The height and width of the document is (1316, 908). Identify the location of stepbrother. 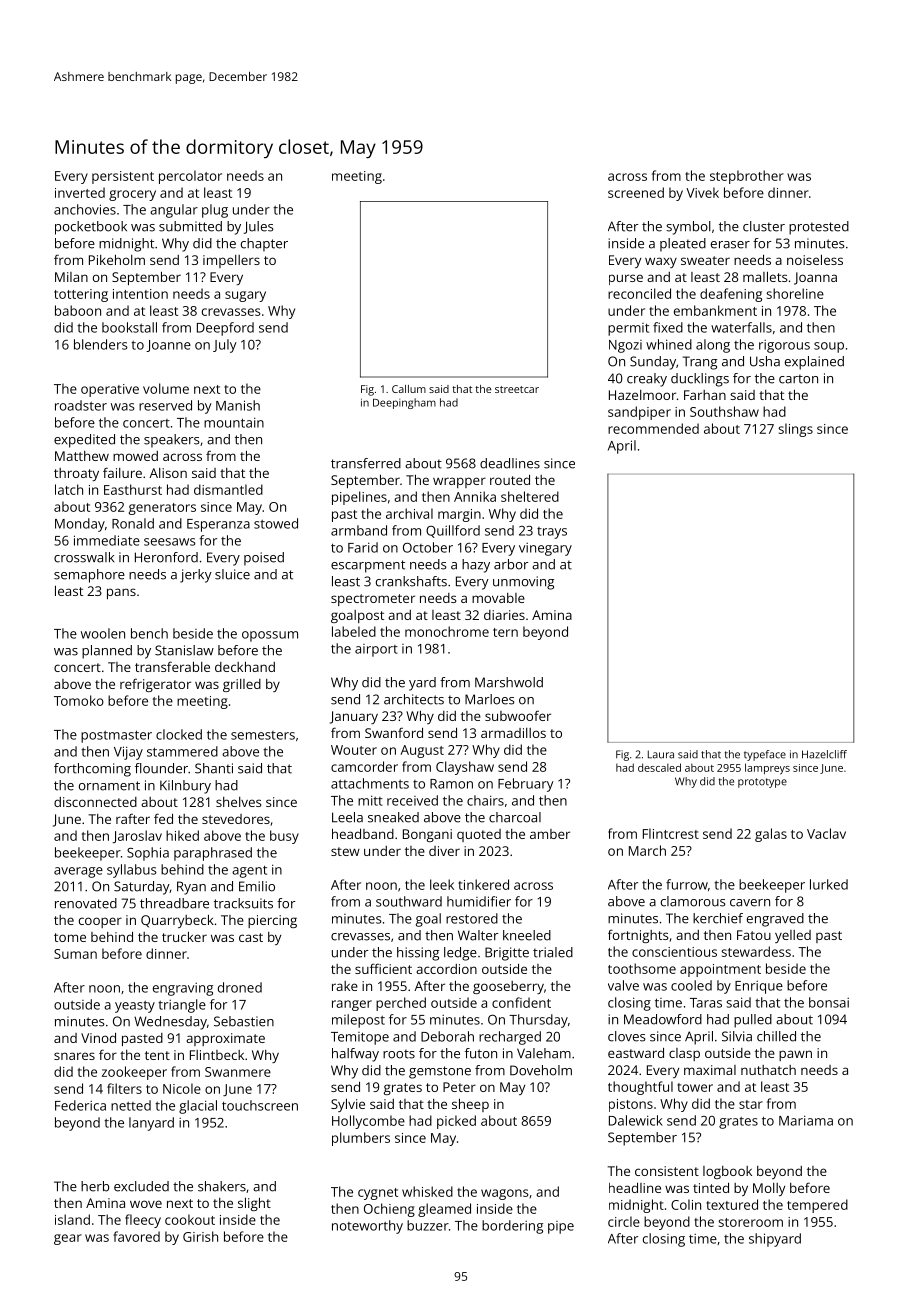
(747, 177).
